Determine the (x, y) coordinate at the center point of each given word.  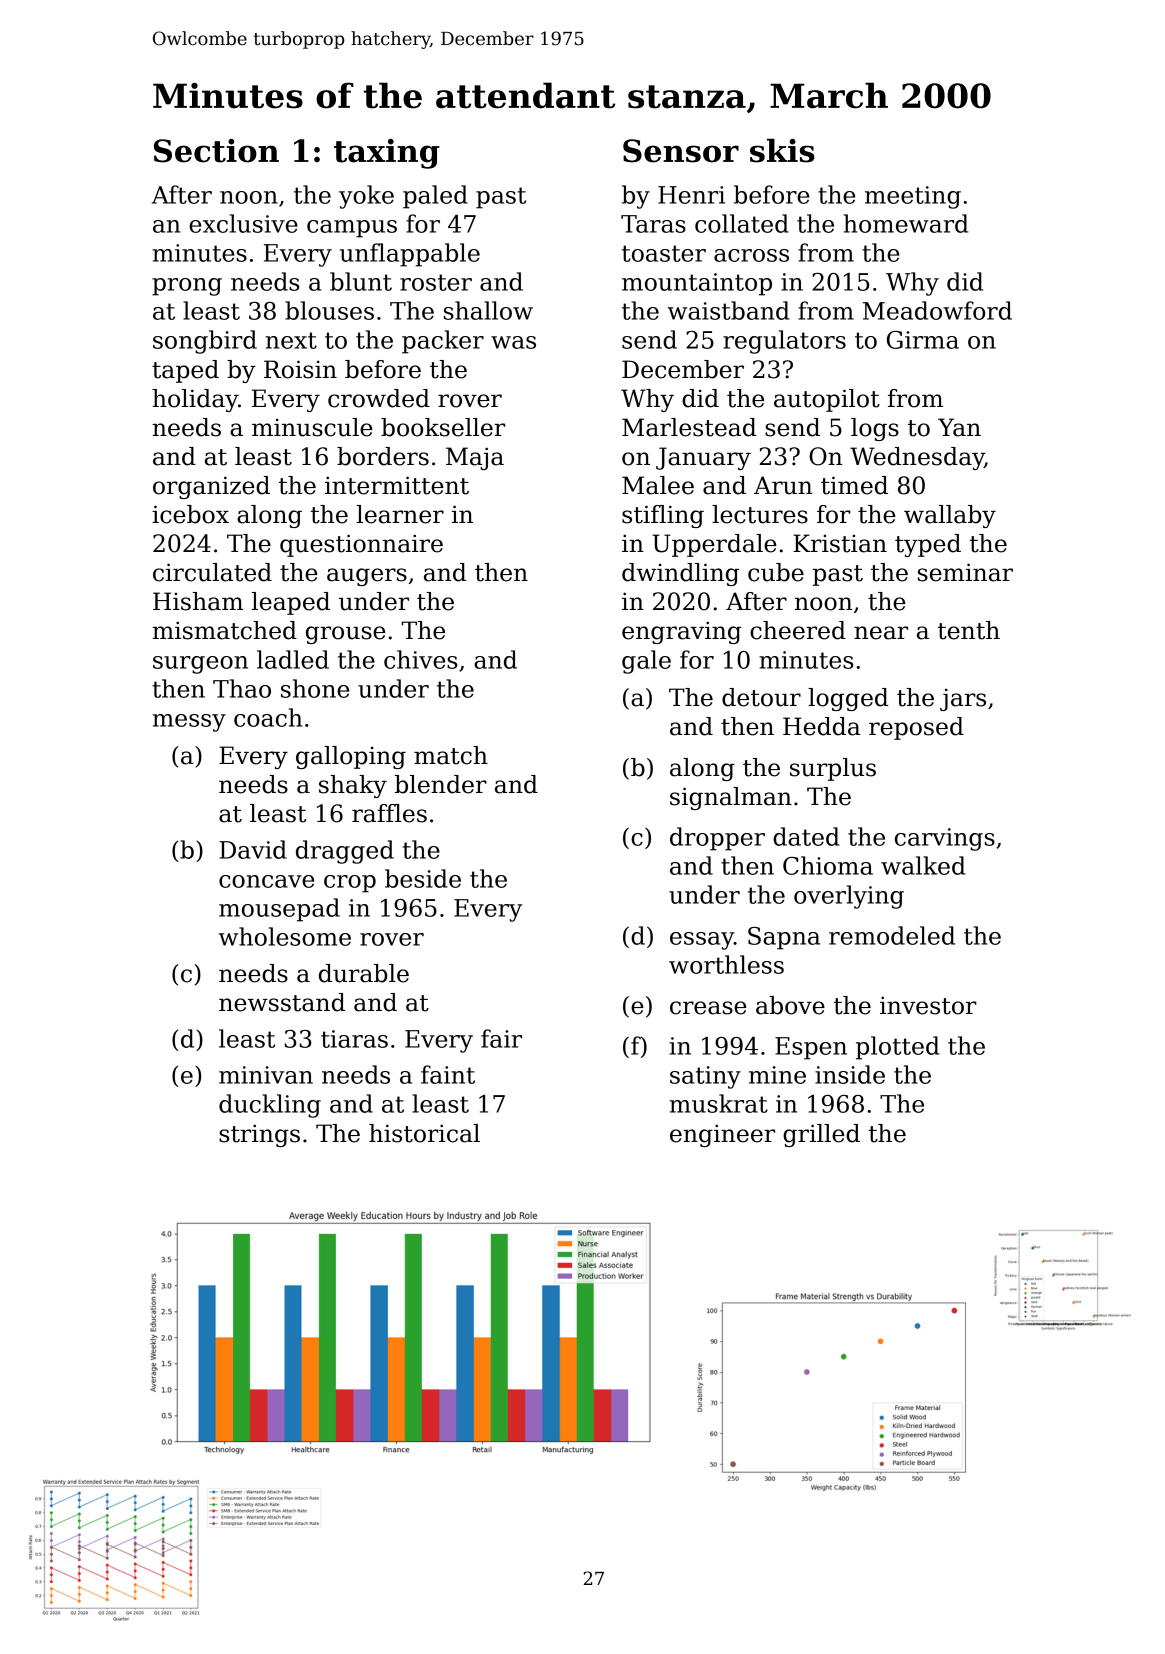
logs (875, 429)
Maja (475, 458)
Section (216, 151)
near (881, 633)
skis (782, 151)
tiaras (354, 1039)
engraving (681, 632)
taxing (387, 154)
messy (189, 723)
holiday (195, 400)
